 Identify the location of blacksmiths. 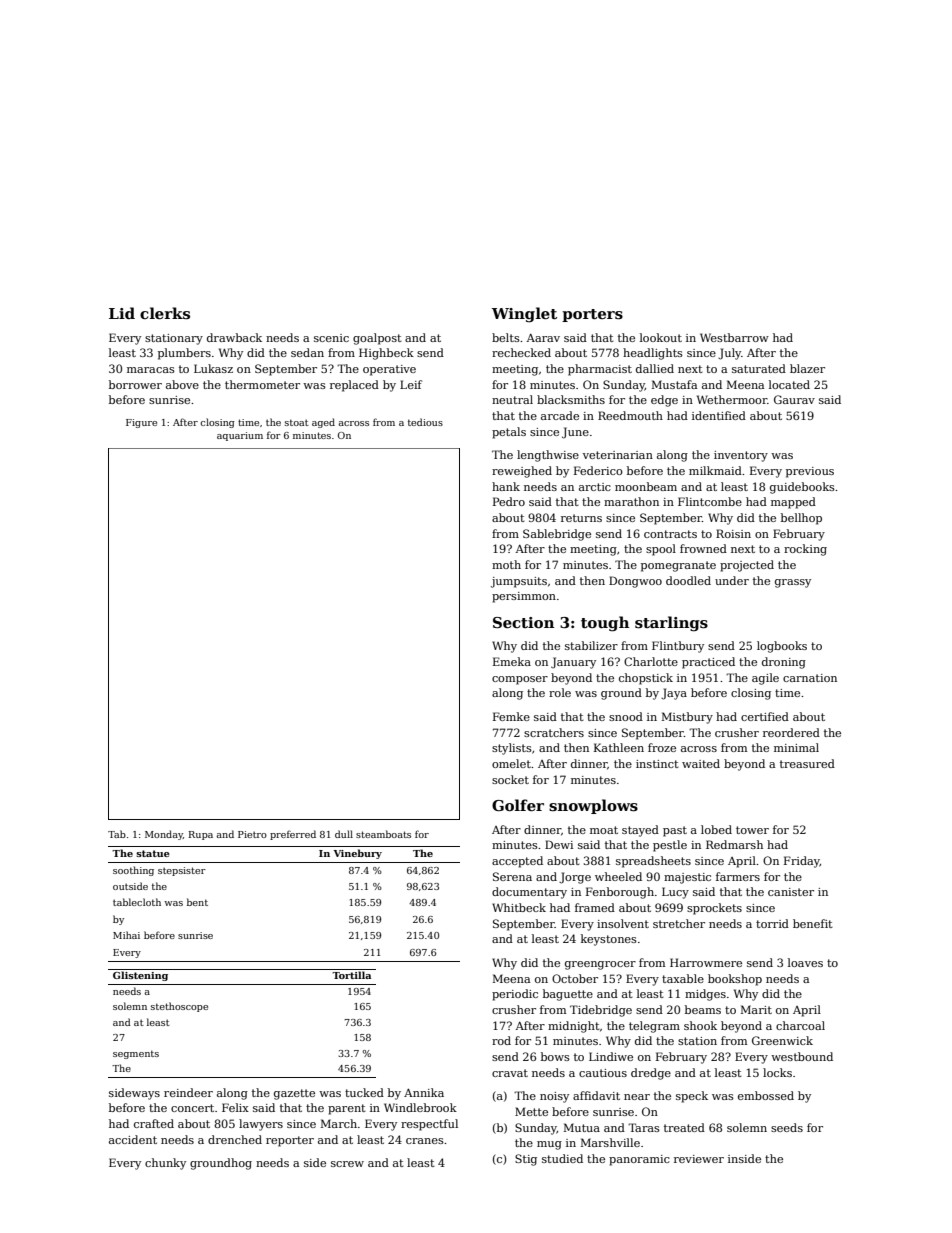
(571, 399).
